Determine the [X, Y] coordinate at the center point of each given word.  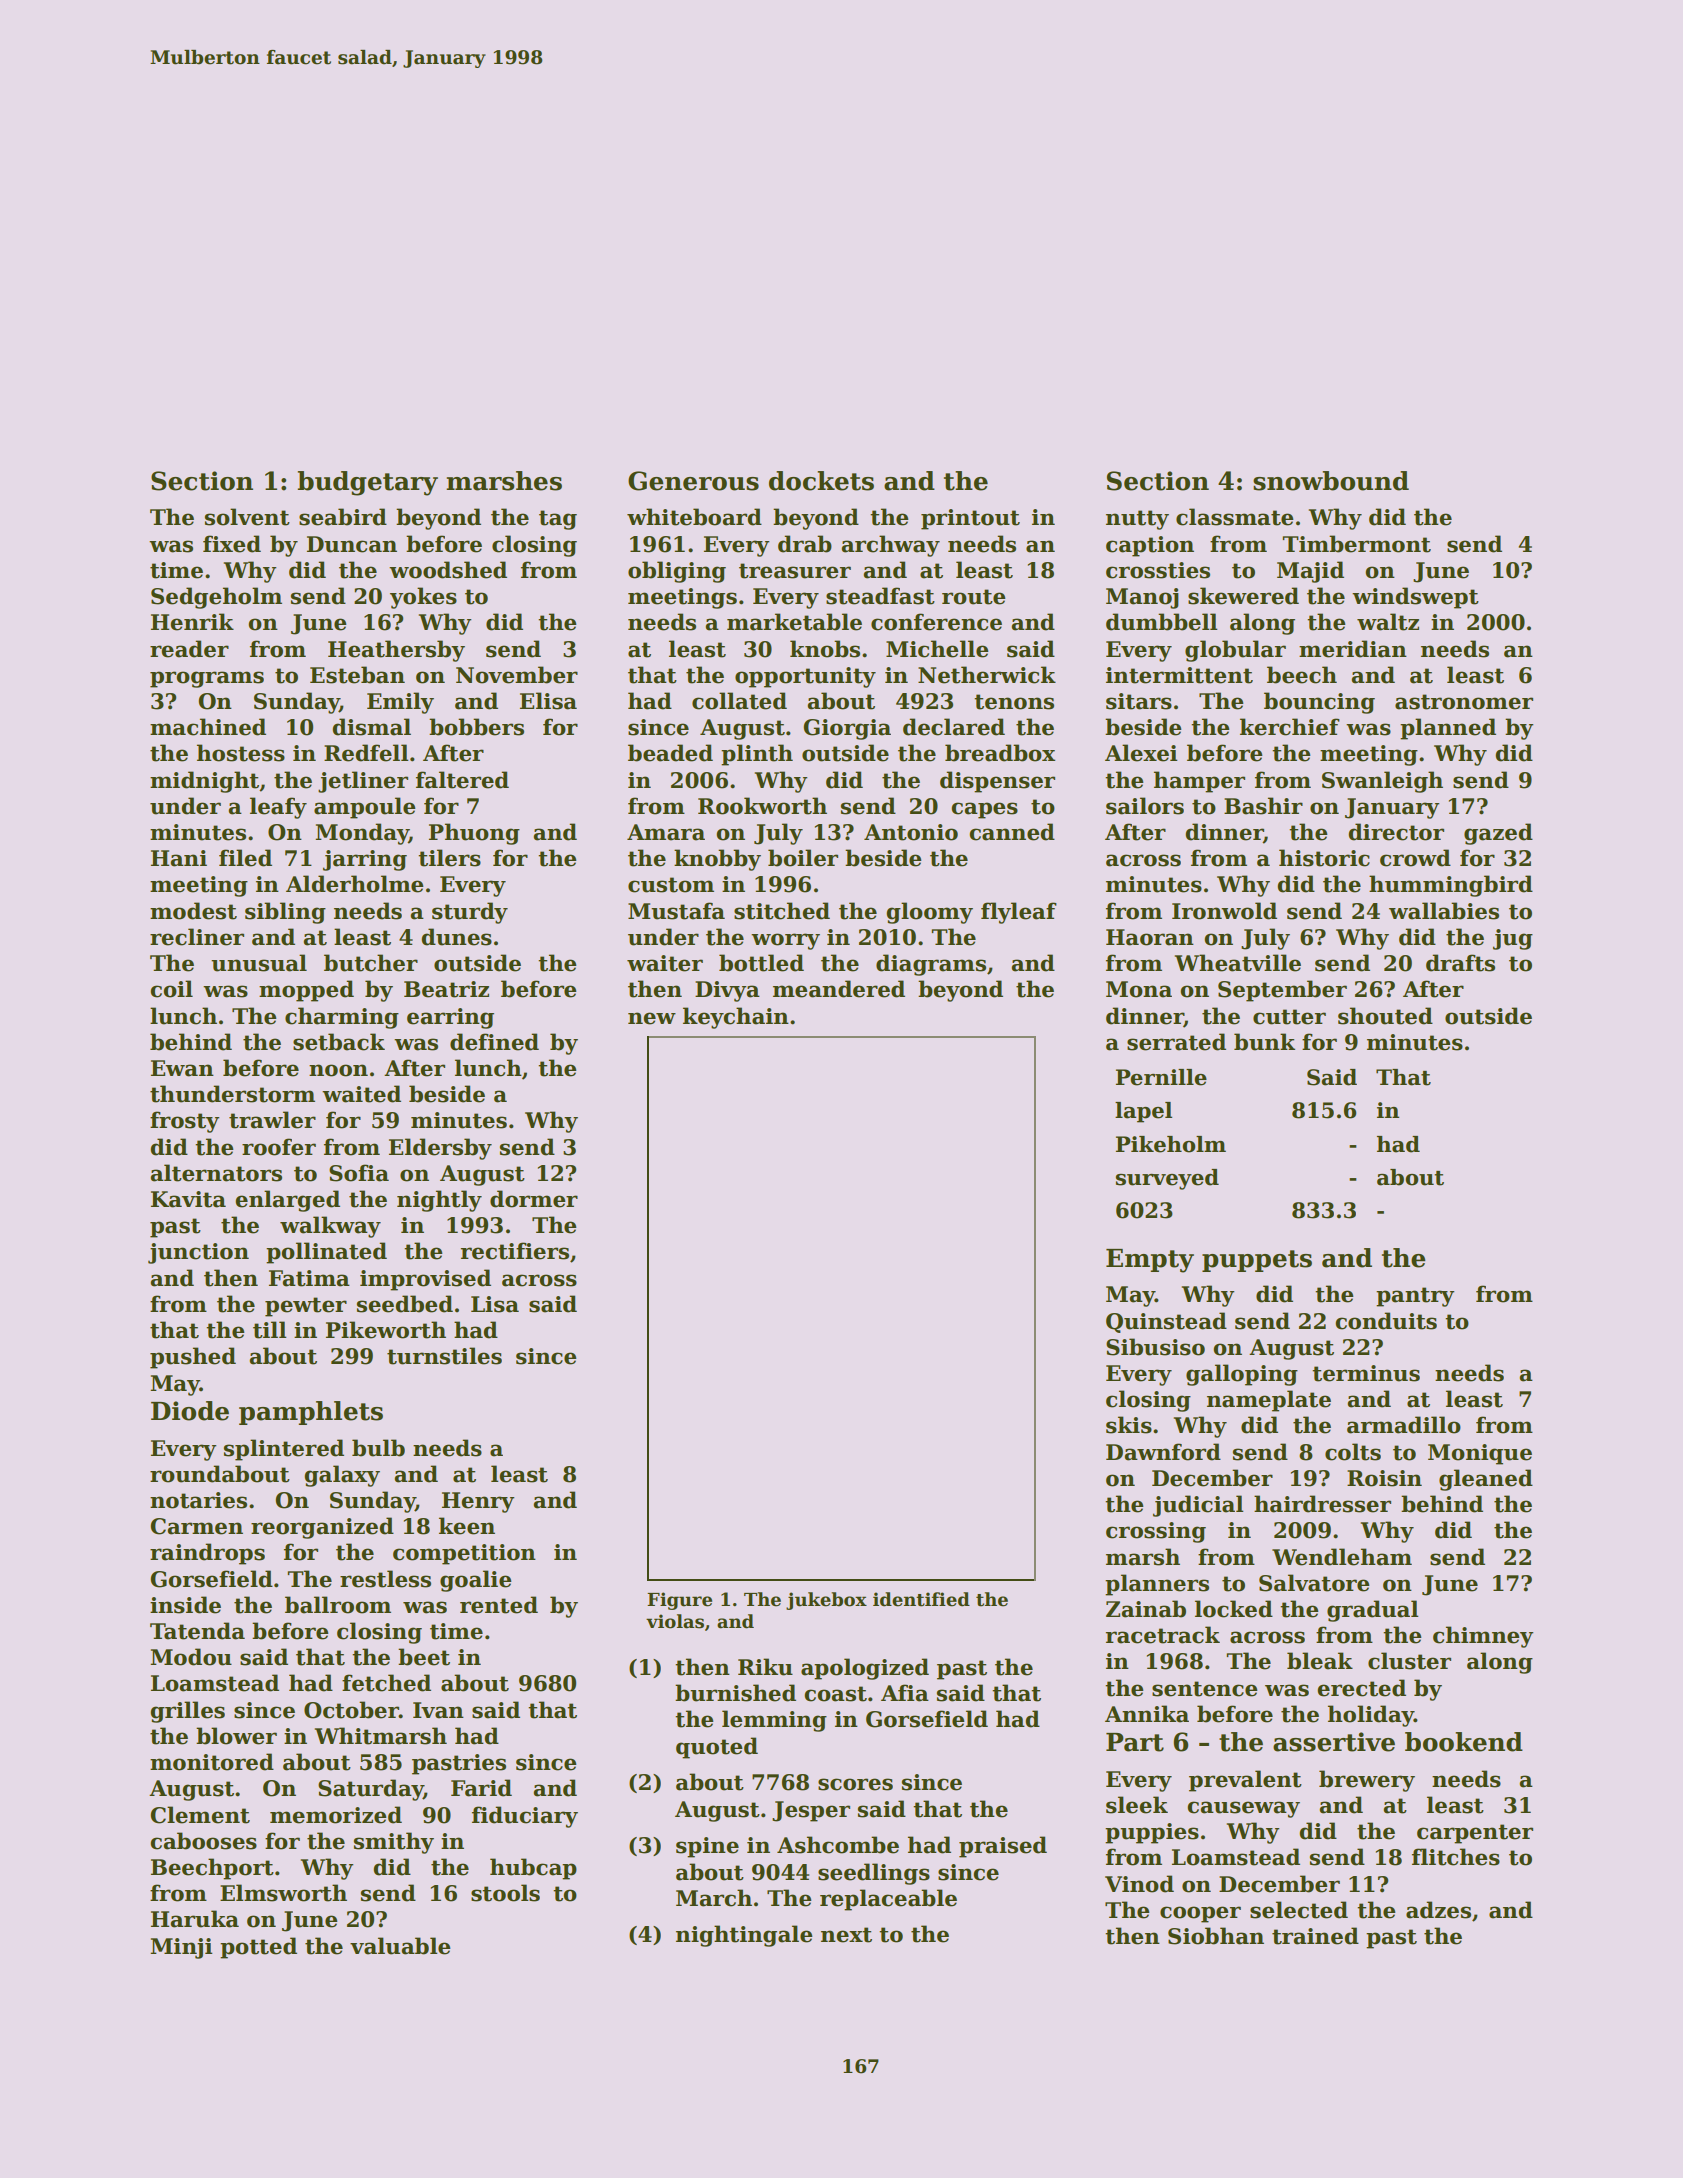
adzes [1438, 1910]
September [1282, 991]
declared [954, 727]
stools [505, 1893]
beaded [670, 753]
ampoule [364, 808]
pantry [1415, 1297]
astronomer [1464, 702]
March [714, 1898]
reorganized [322, 1528]
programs [207, 679]
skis [1129, 1425]
